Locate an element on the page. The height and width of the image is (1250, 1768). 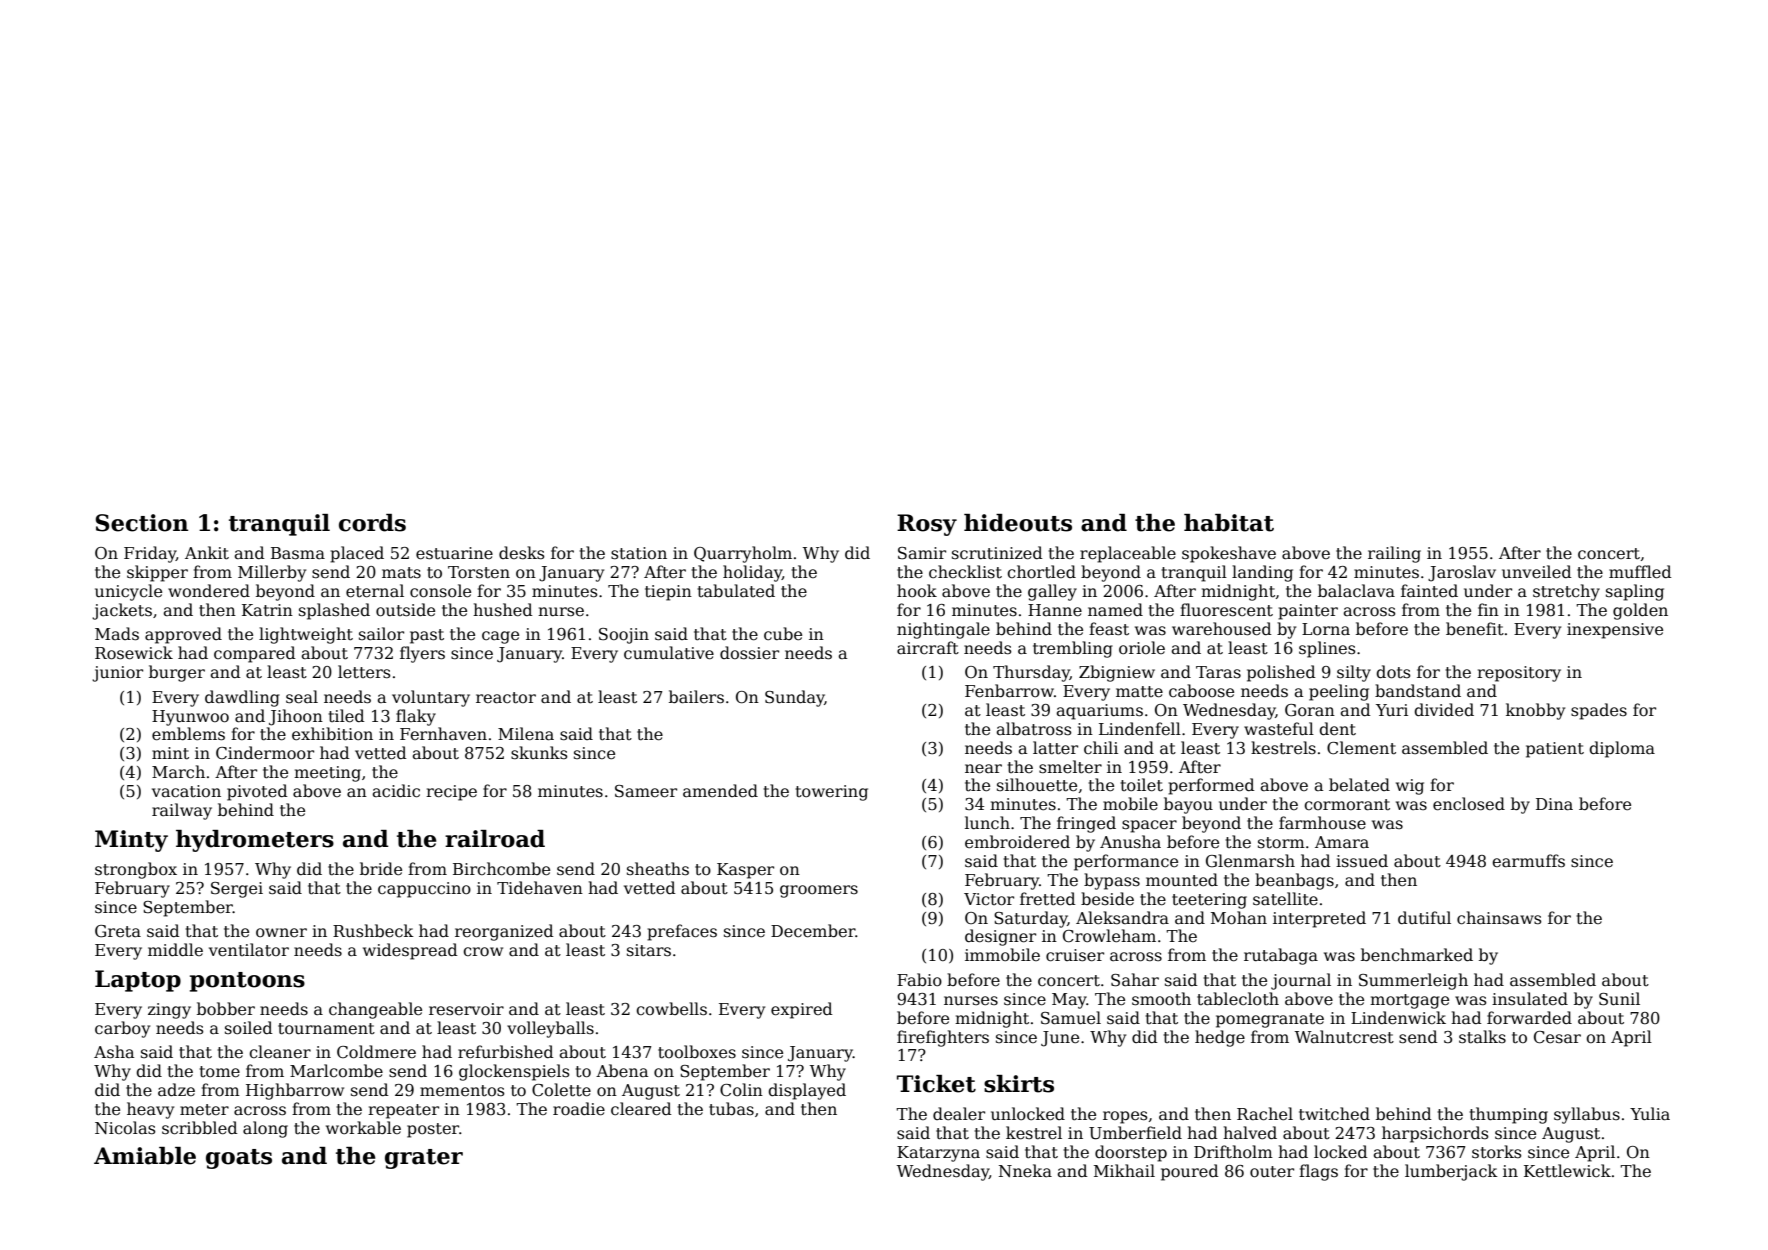
earmuffs is located at coordinates (1528, 861).
